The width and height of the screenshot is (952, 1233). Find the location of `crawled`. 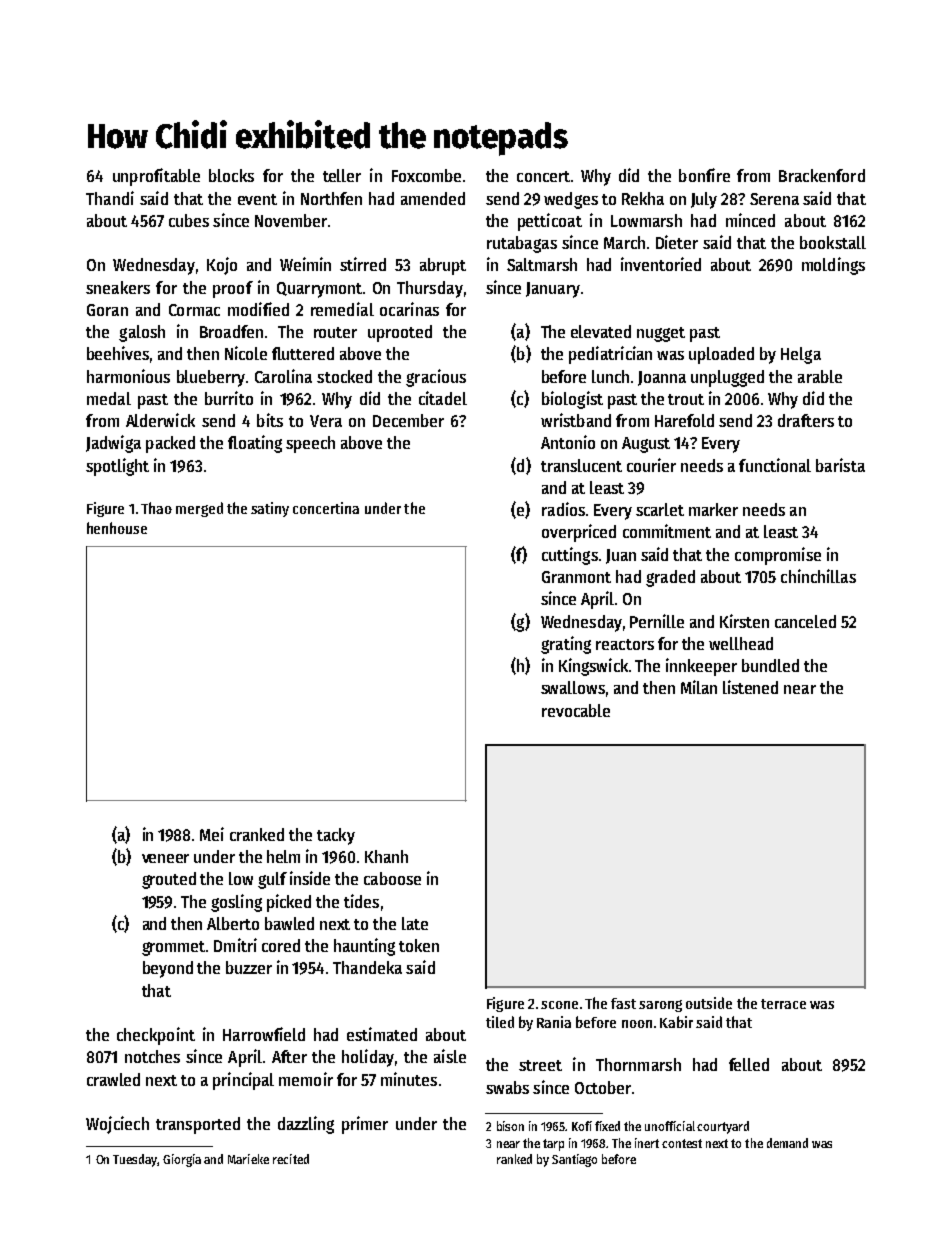

crawled is located at coordinates (113, 1079).
